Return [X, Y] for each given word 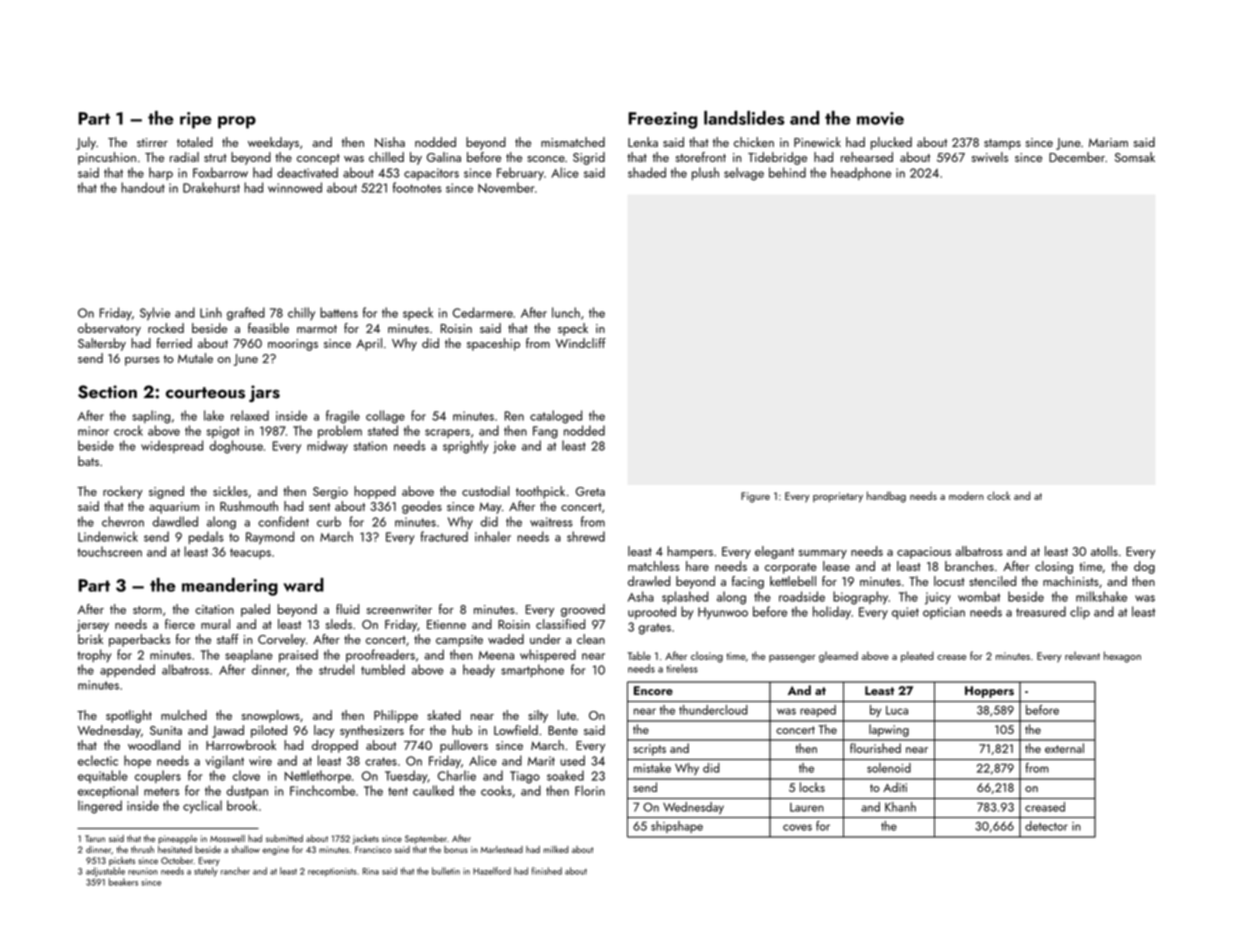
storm [147, 610]
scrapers [447, 433]
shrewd [586, 536]
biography [860, 598]
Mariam [1108, 142]
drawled [649, 581]
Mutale [195, 358]
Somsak [1135, 157]
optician [944, 613]
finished [547, 871]
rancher [235, 871]
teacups [250, 553]
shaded [647, 172]
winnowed [295, 187]
